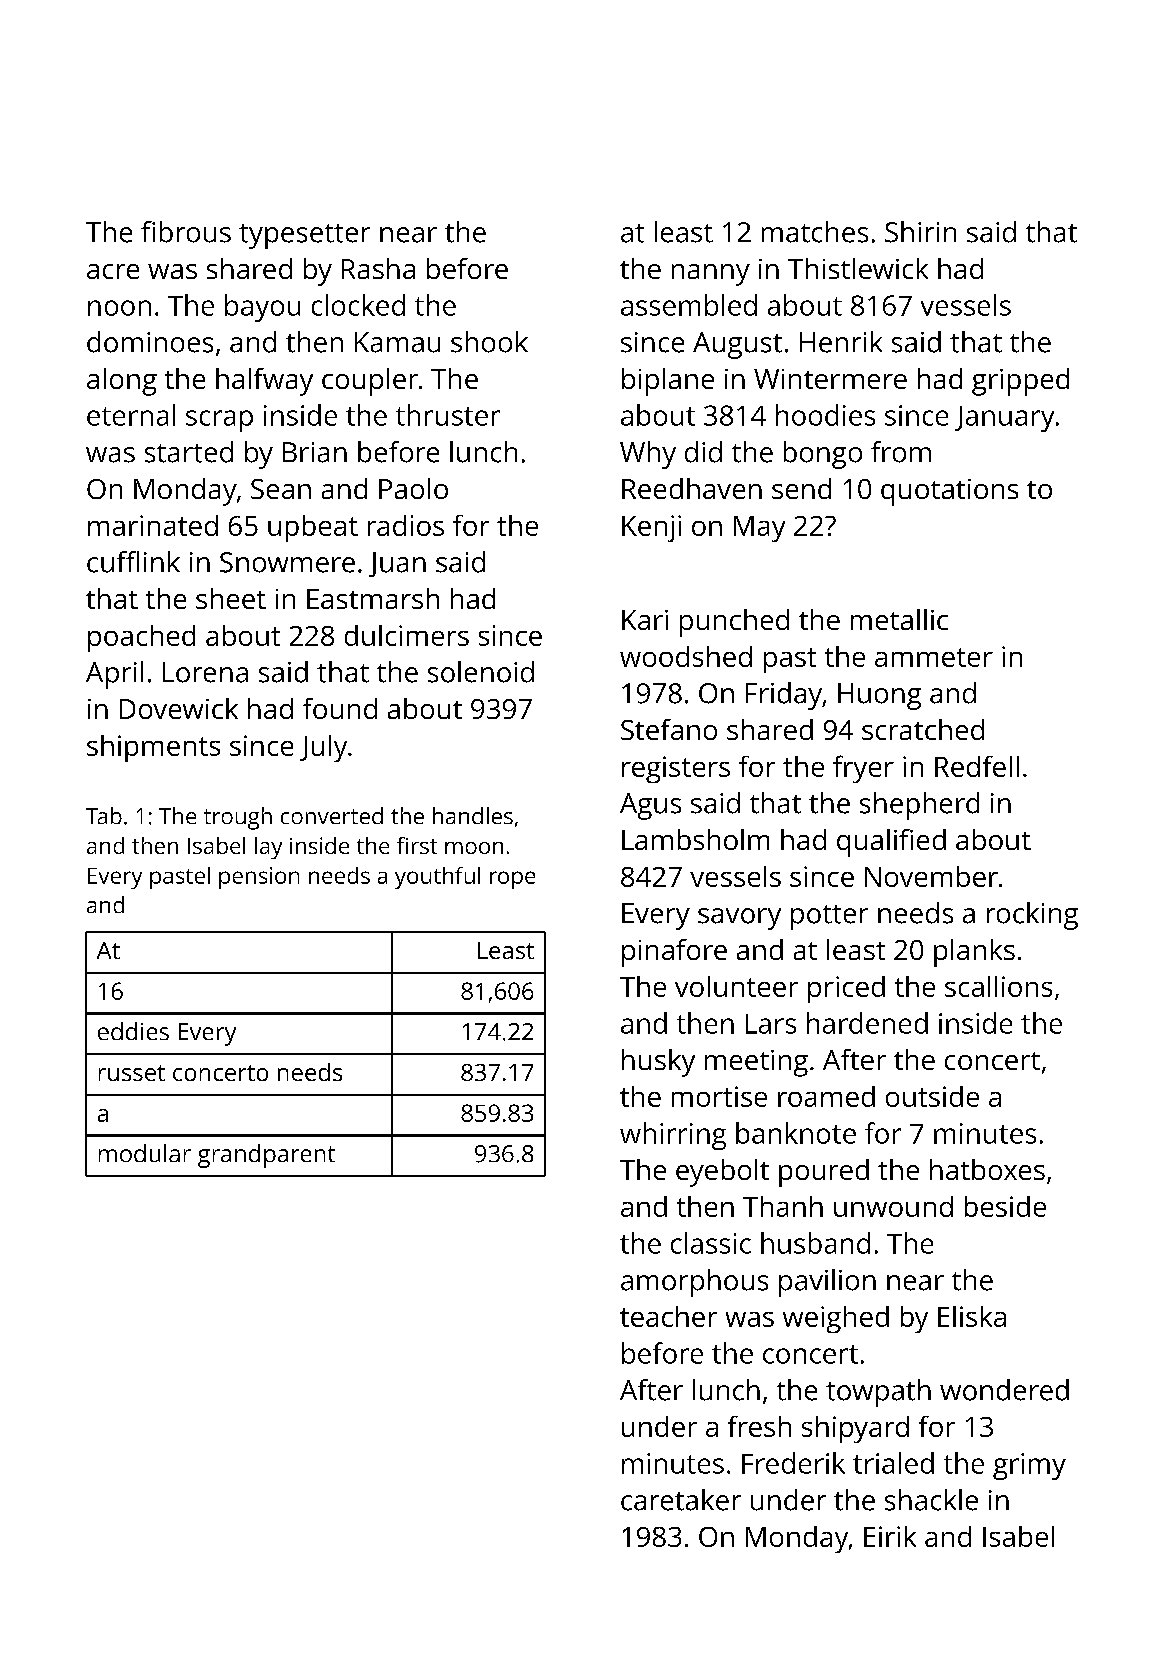 This screenshot has width=1165, height=1654. I want to click on matches, so click(815, 232).
